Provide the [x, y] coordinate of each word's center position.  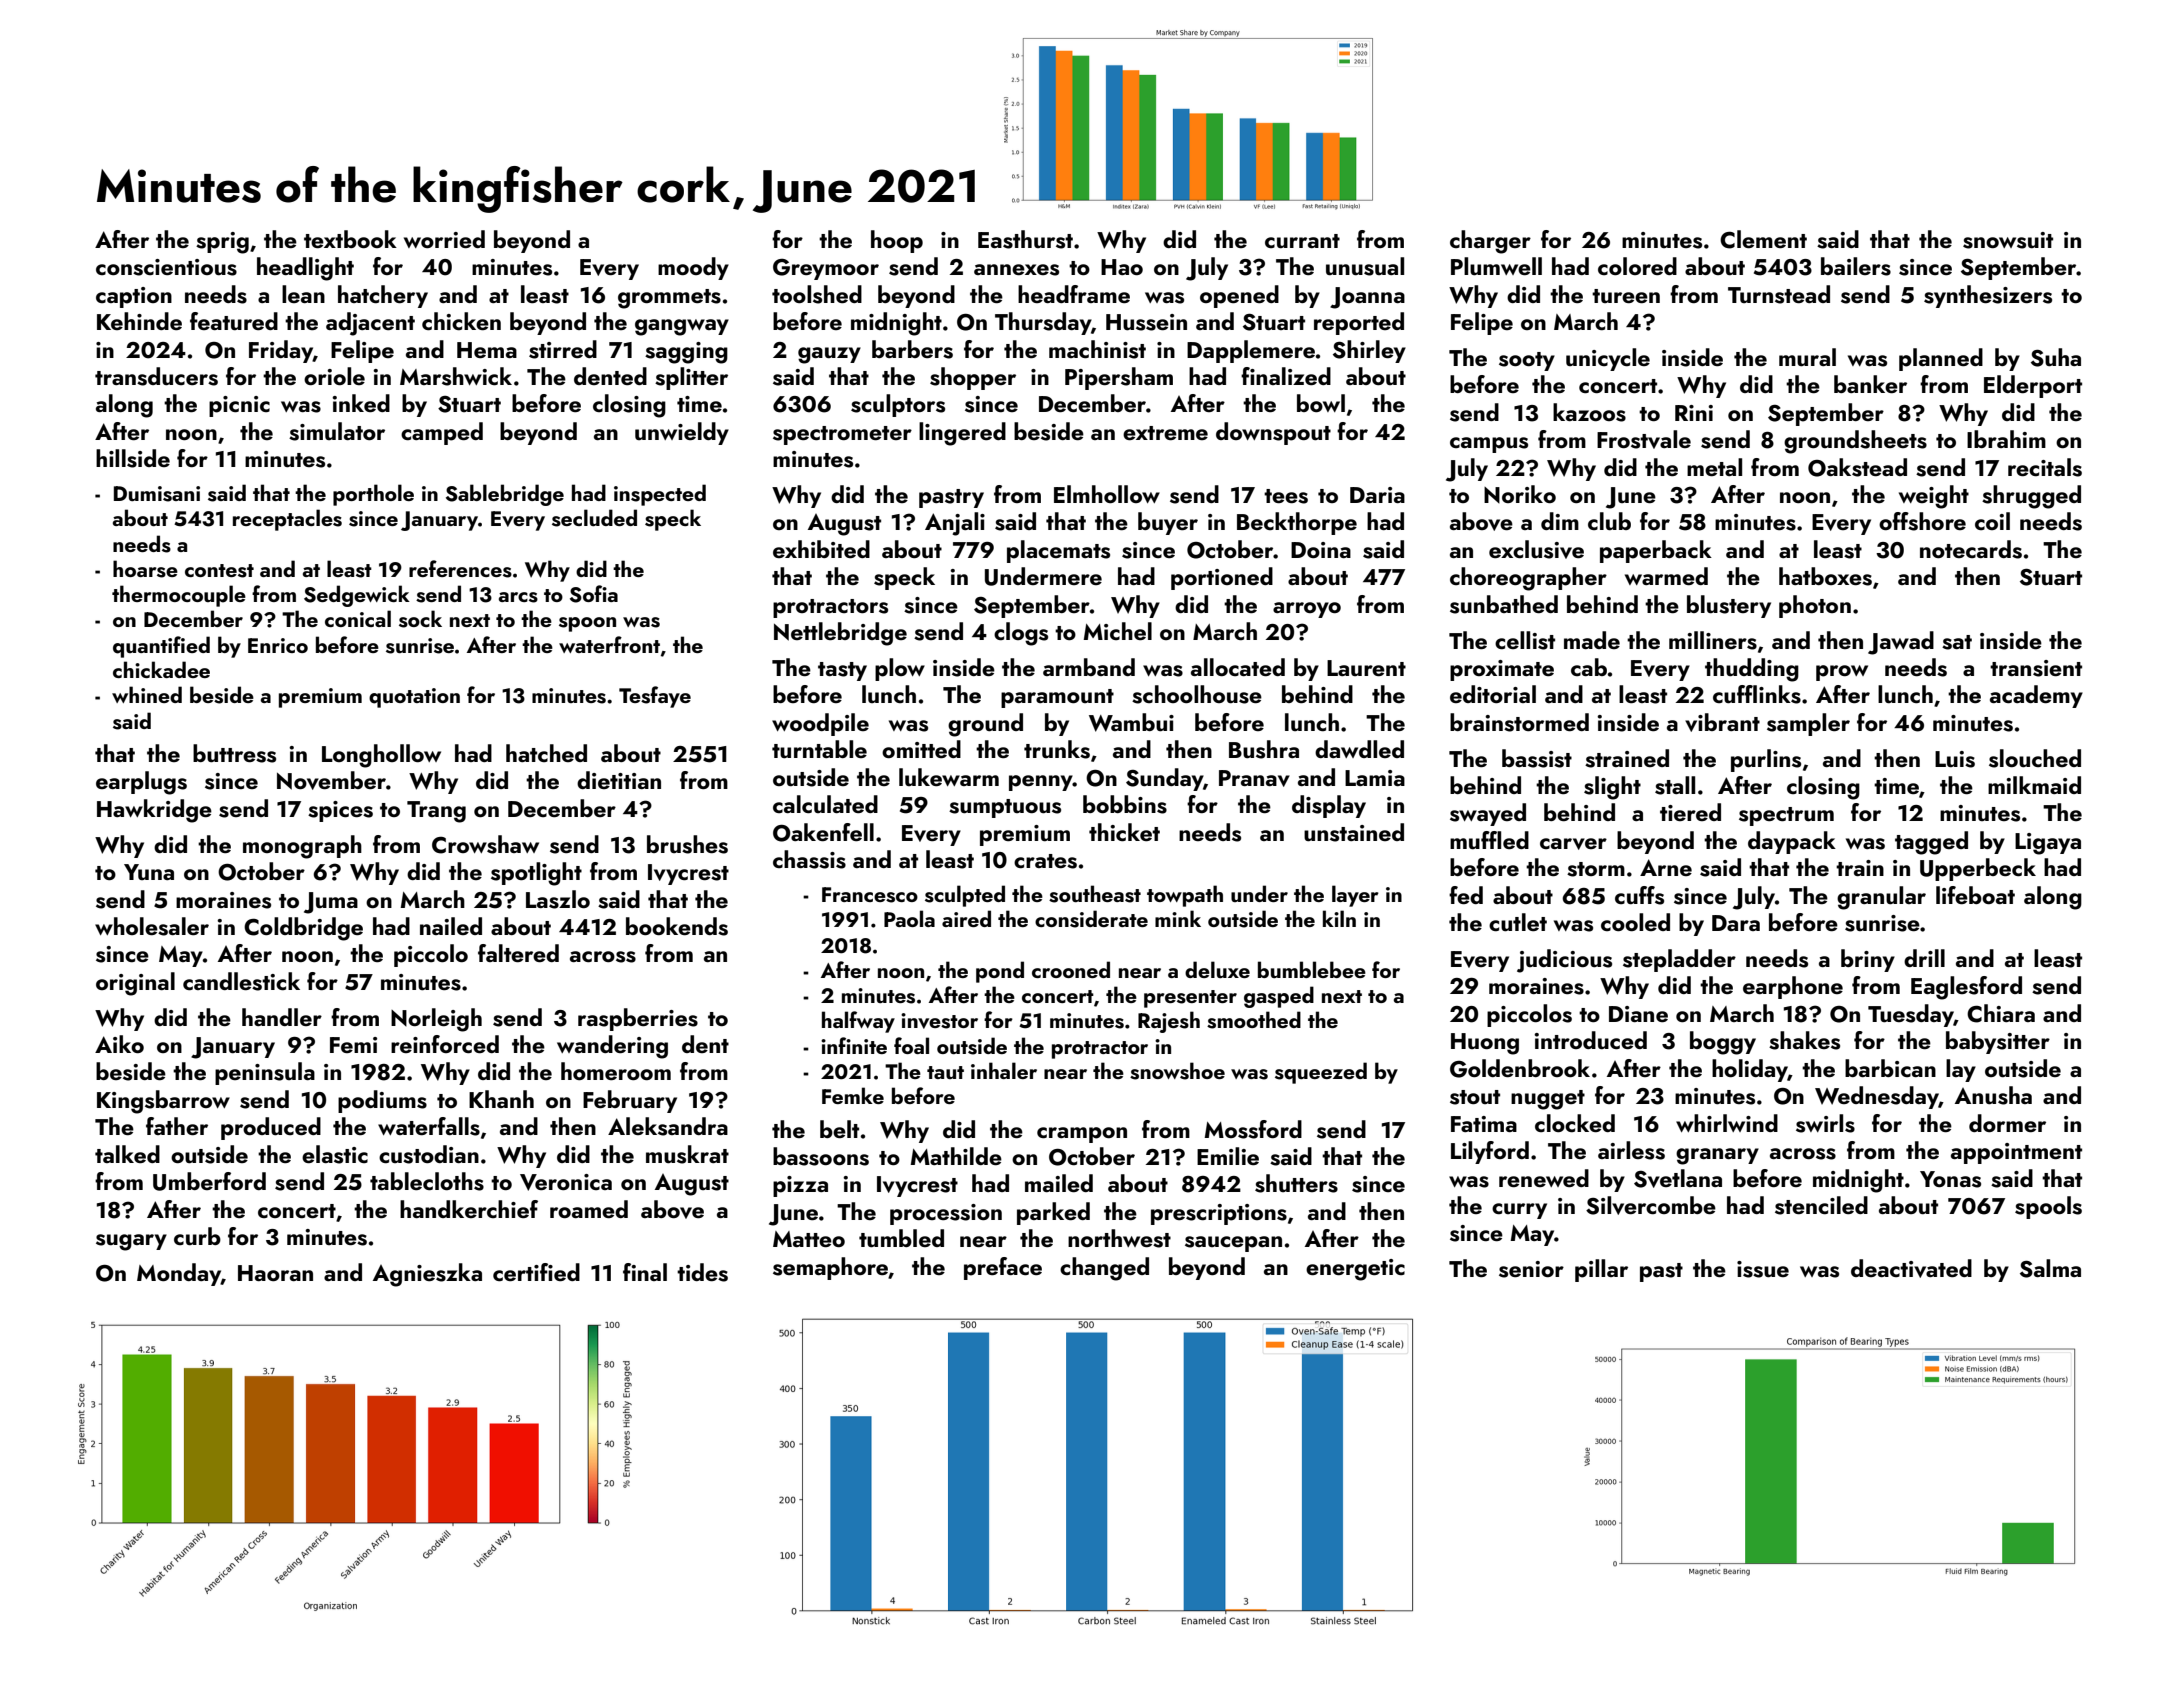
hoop [897, 241]
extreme [1165, 433]
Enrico [278, 645]
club [1609, 521]
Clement [1763, 239]
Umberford [209, 1181]
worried [444, 239]
